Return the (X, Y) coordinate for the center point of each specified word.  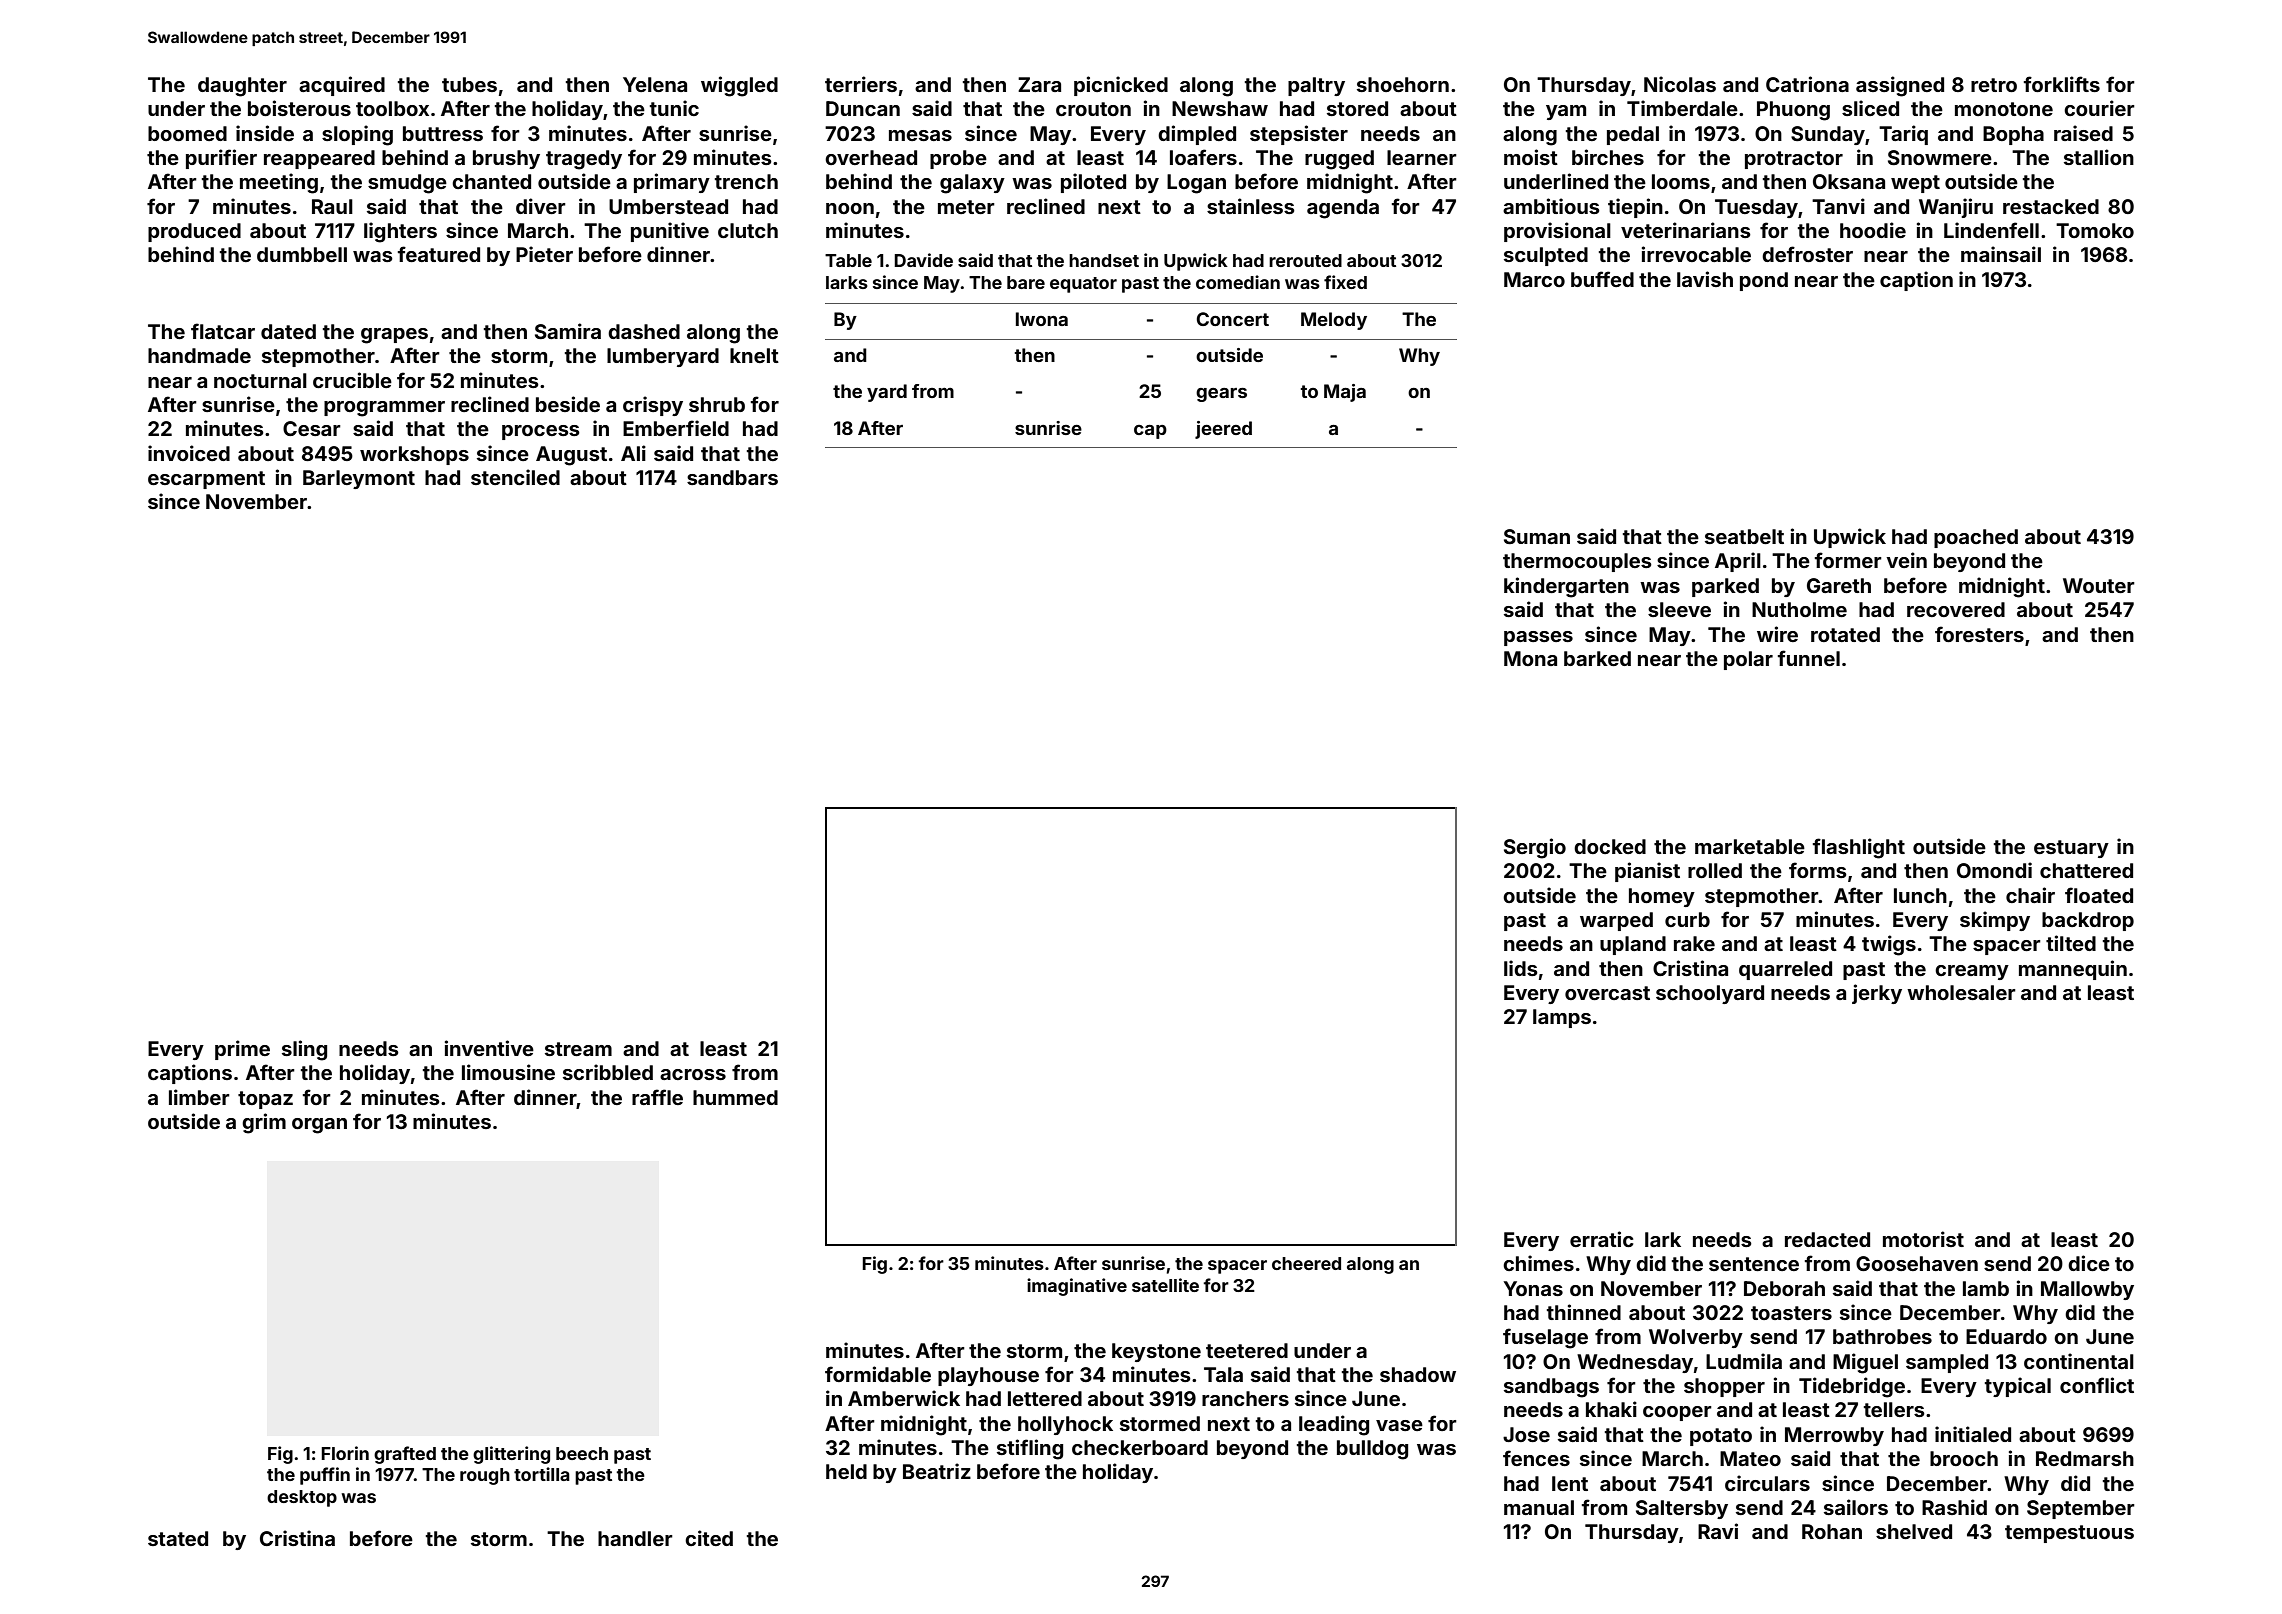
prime (242, 1050)
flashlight (1859, 848)
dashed (644, 331)
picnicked (1121, 86)
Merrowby (1834, 1436)
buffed (1602, 279)
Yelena (655, 84)
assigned (1900, 86)
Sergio (1535, 848)
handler (635, 1538)
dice (2089, 1263)
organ (319, 1126)
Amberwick (904, 1398)
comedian (1238, 282)
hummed (735, 1097)
